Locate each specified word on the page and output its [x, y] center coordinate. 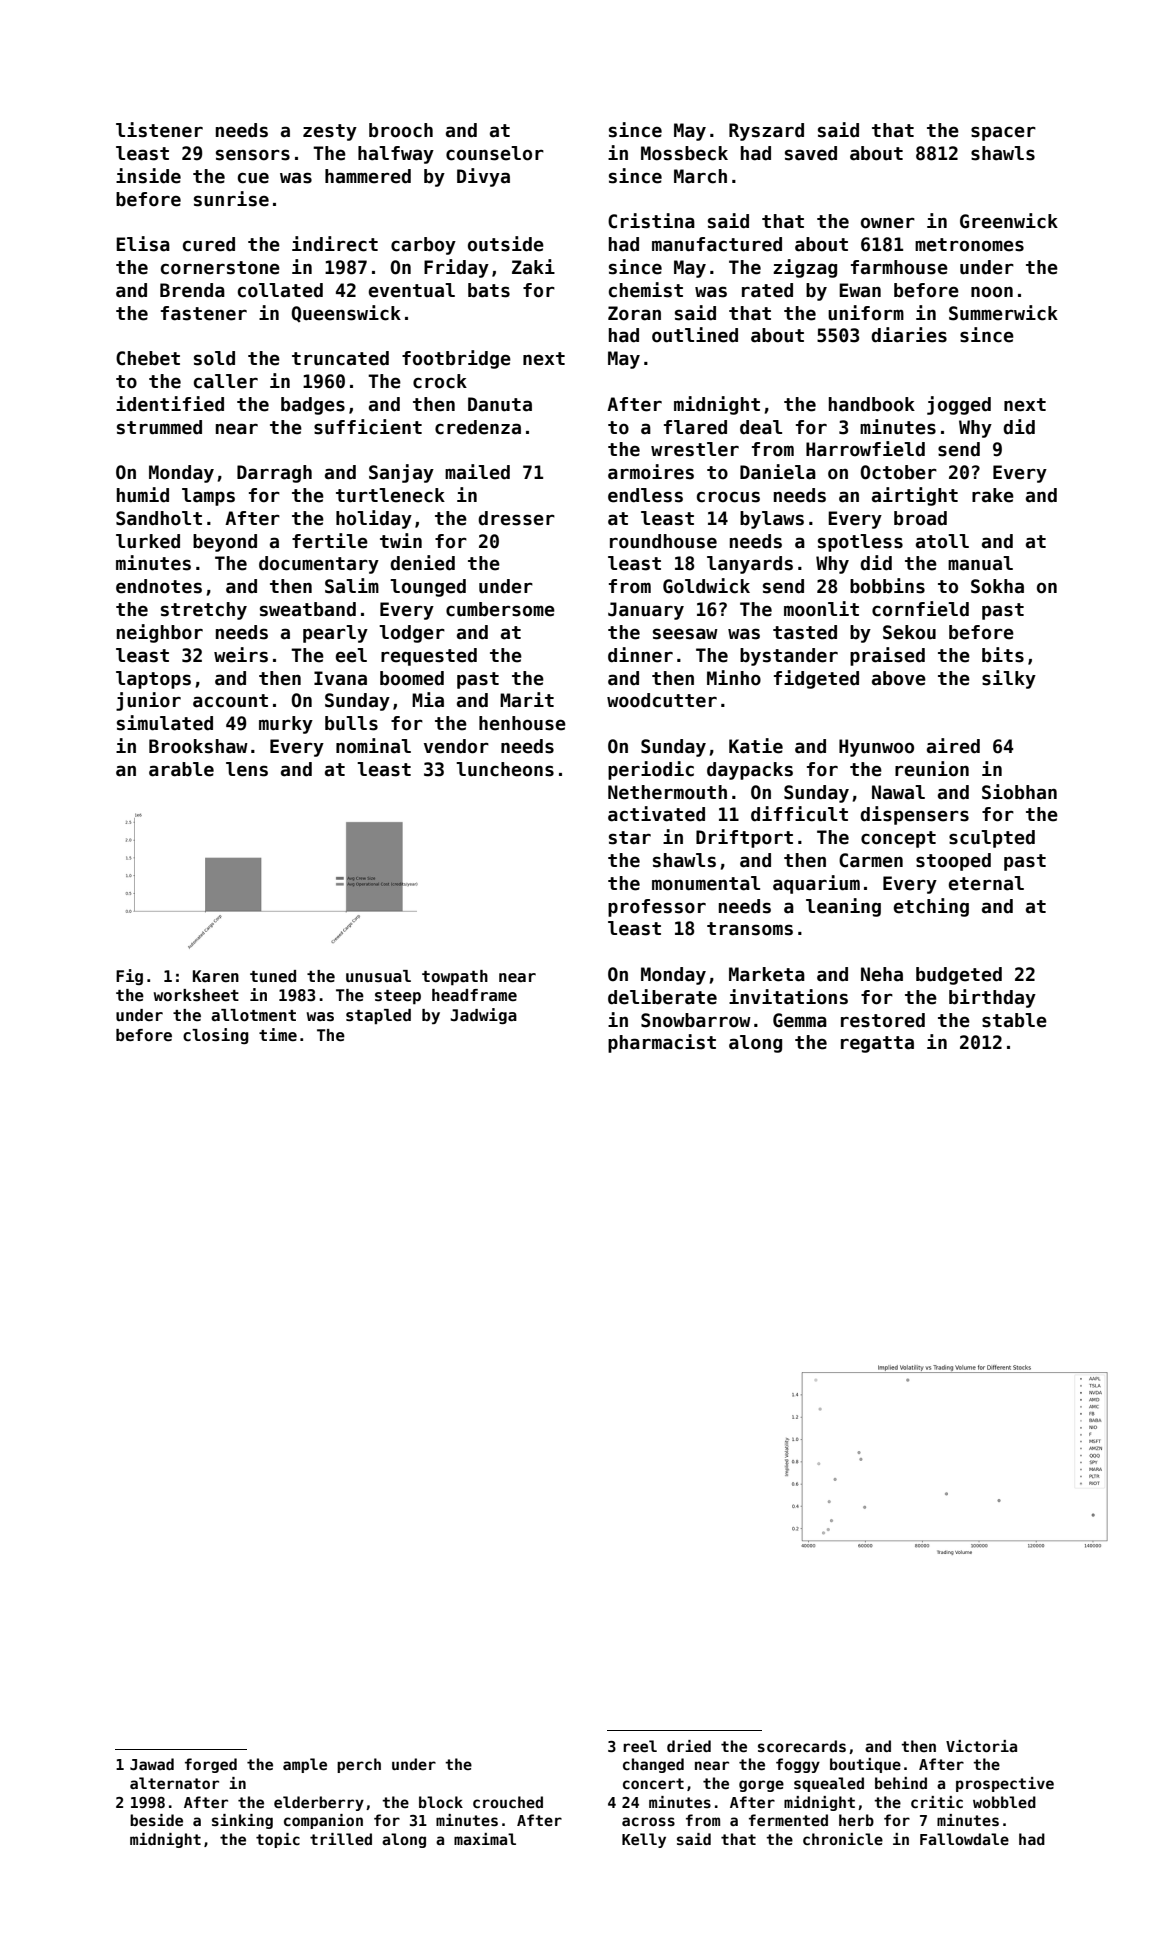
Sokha [997, 586]
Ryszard [766, 132]
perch [359, 1765]
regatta [877, 1044]
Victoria [981, 1746]
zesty [330, 132]
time [278, 1034]
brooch [401, 130]
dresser [516, 518]
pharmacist [662, 1043]
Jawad [152, 1764]
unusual [378, 976]
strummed [159, 427]
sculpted [992, 839]
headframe [474, 995]
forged [211, 1765]
